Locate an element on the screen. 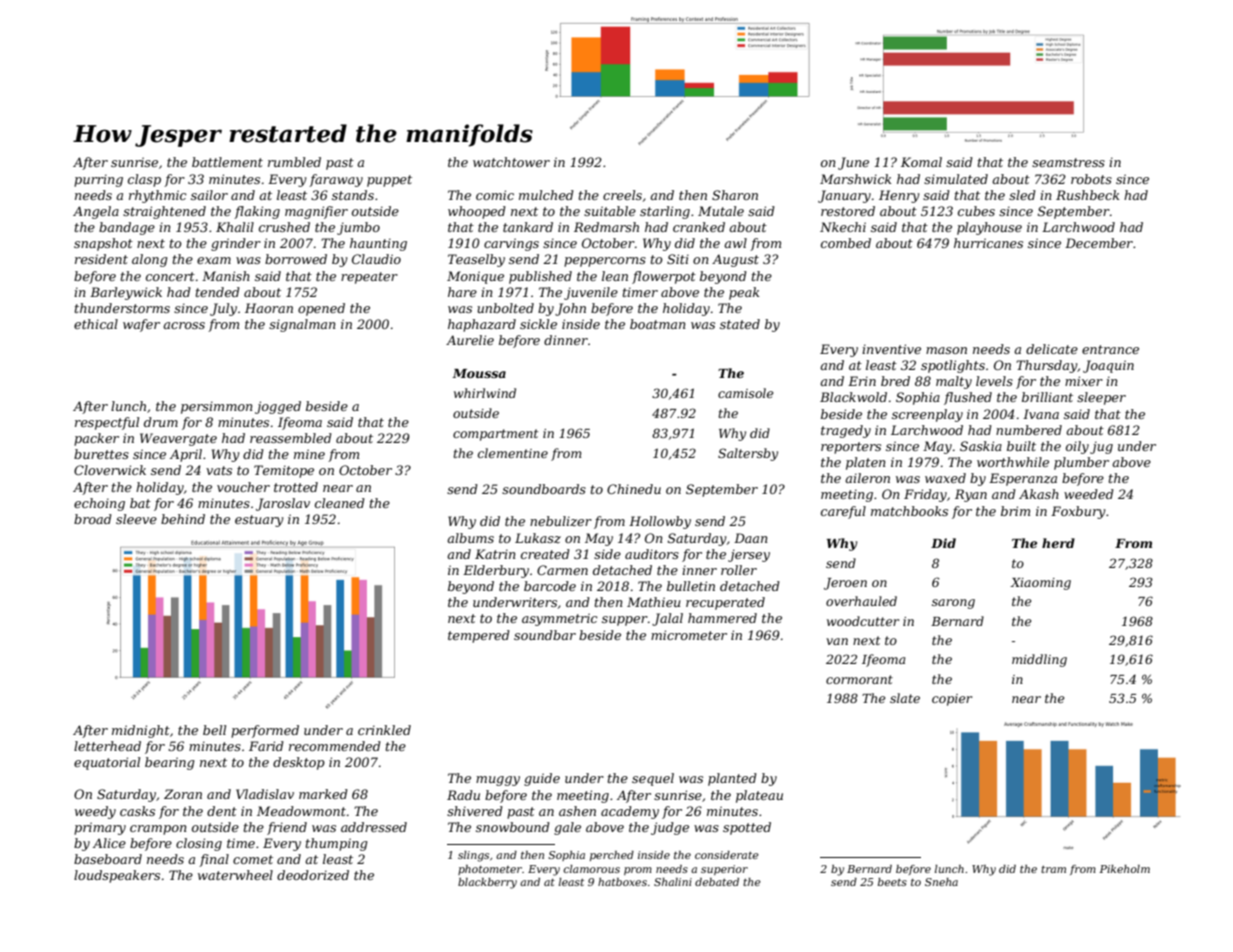 This screenshot has width=1233, height=952. snapshot is located at coordinates (103, 244).
